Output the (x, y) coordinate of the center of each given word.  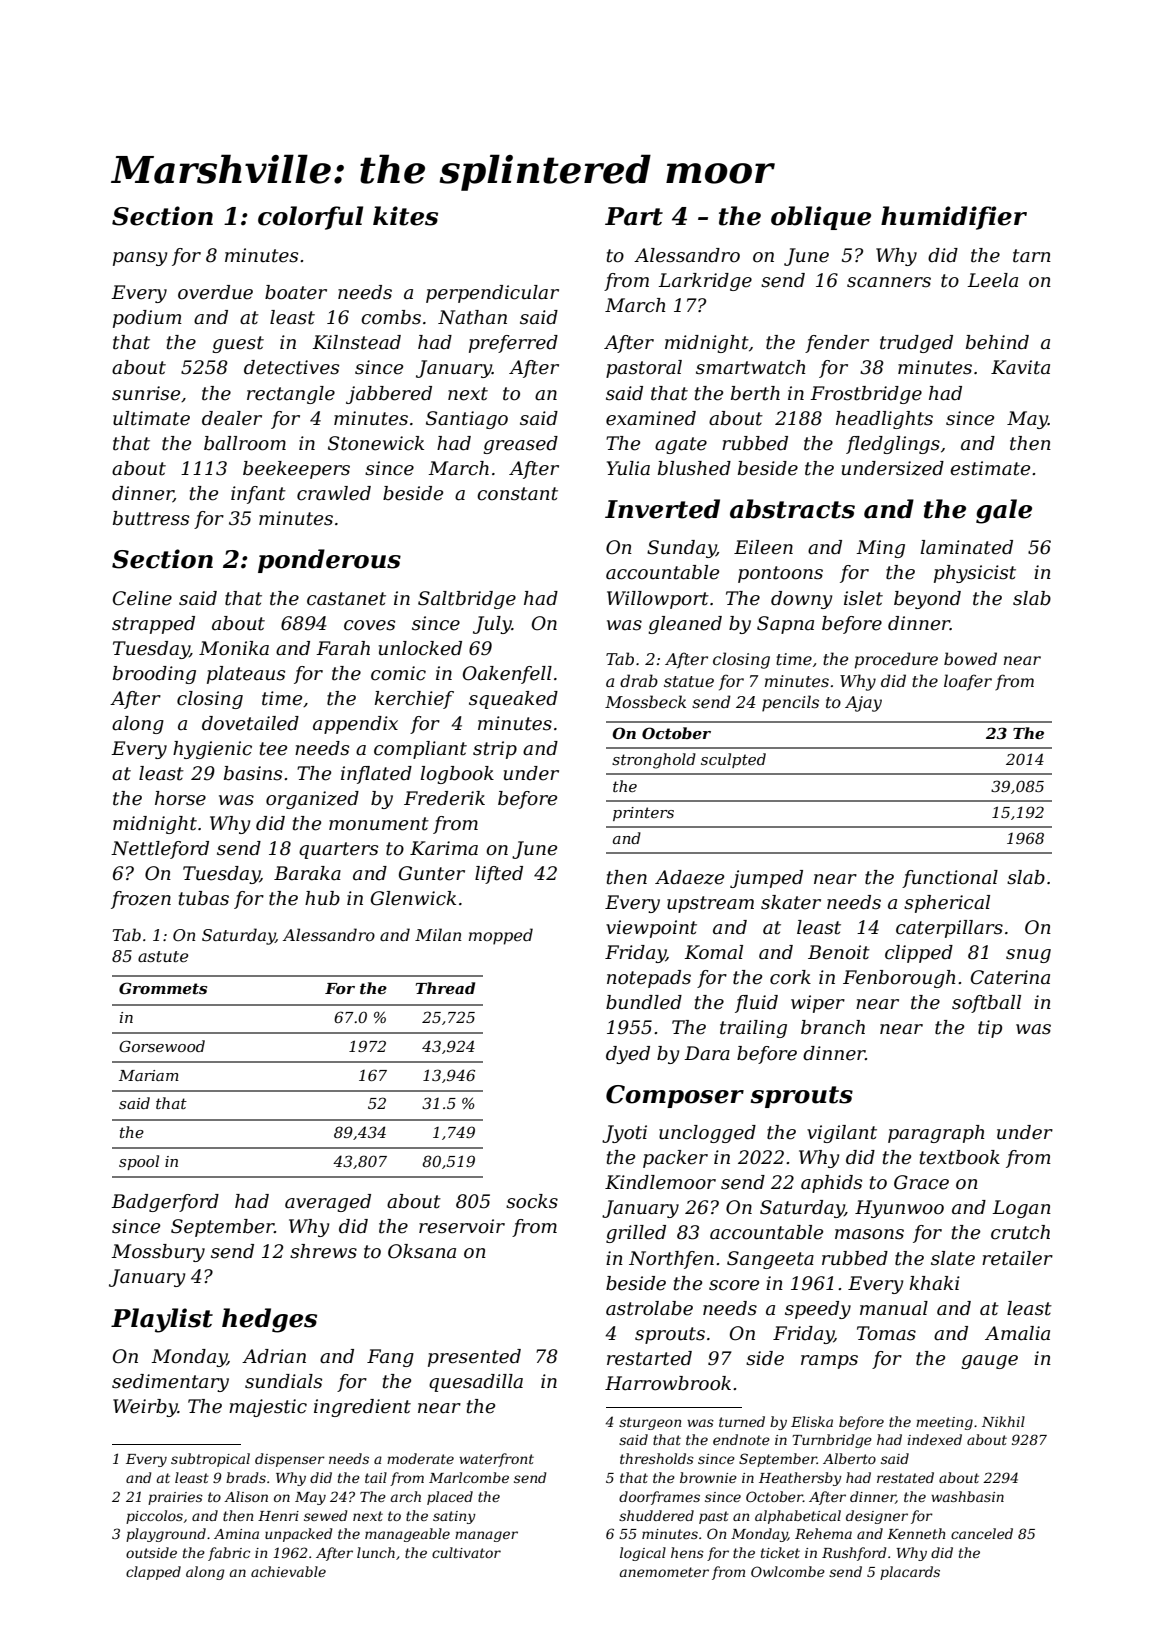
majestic (268, 1408)
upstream (710, 904)
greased (520, 445)
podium (147, 319)
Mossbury (158, 1253)
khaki (935, 1283)
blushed (694, 468)
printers (643, 814)
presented (474, 1358)
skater (791, 902)
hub (322, 898)
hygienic (212, 750)
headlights (884, 420)
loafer (968, 682)
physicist (975, 574)
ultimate (151, 418)
